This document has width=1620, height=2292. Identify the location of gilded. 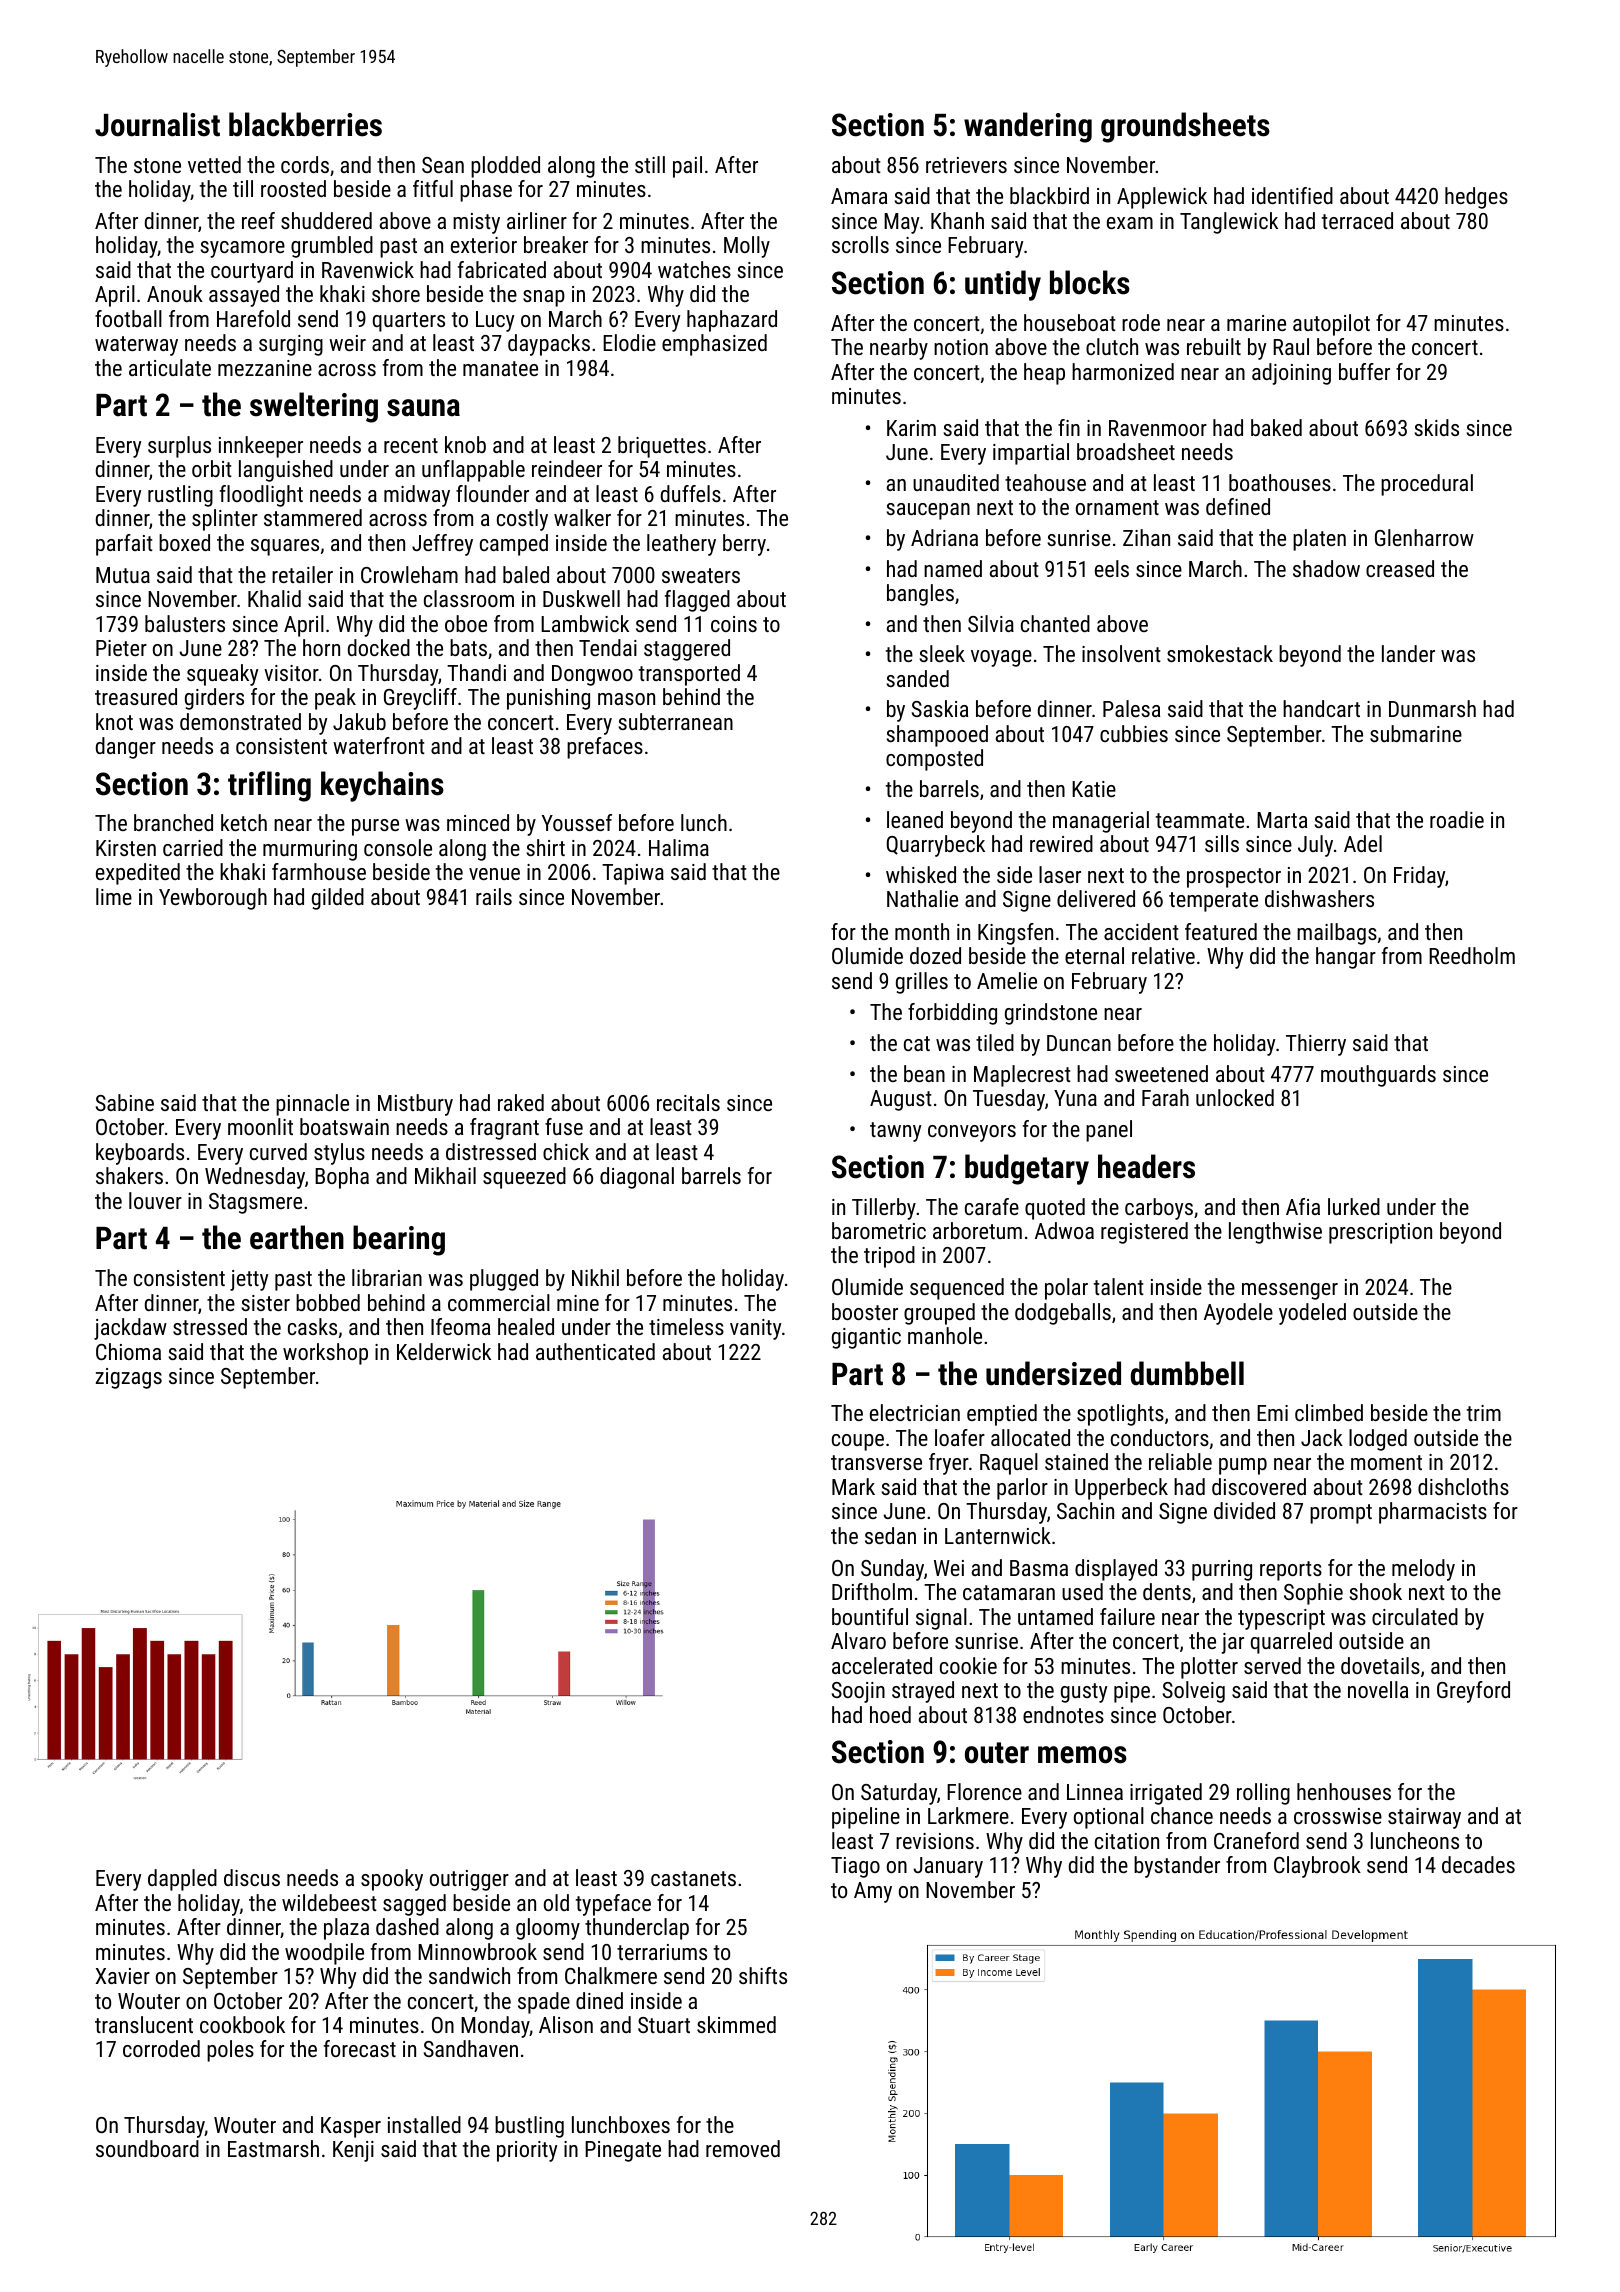
(338, 899).
